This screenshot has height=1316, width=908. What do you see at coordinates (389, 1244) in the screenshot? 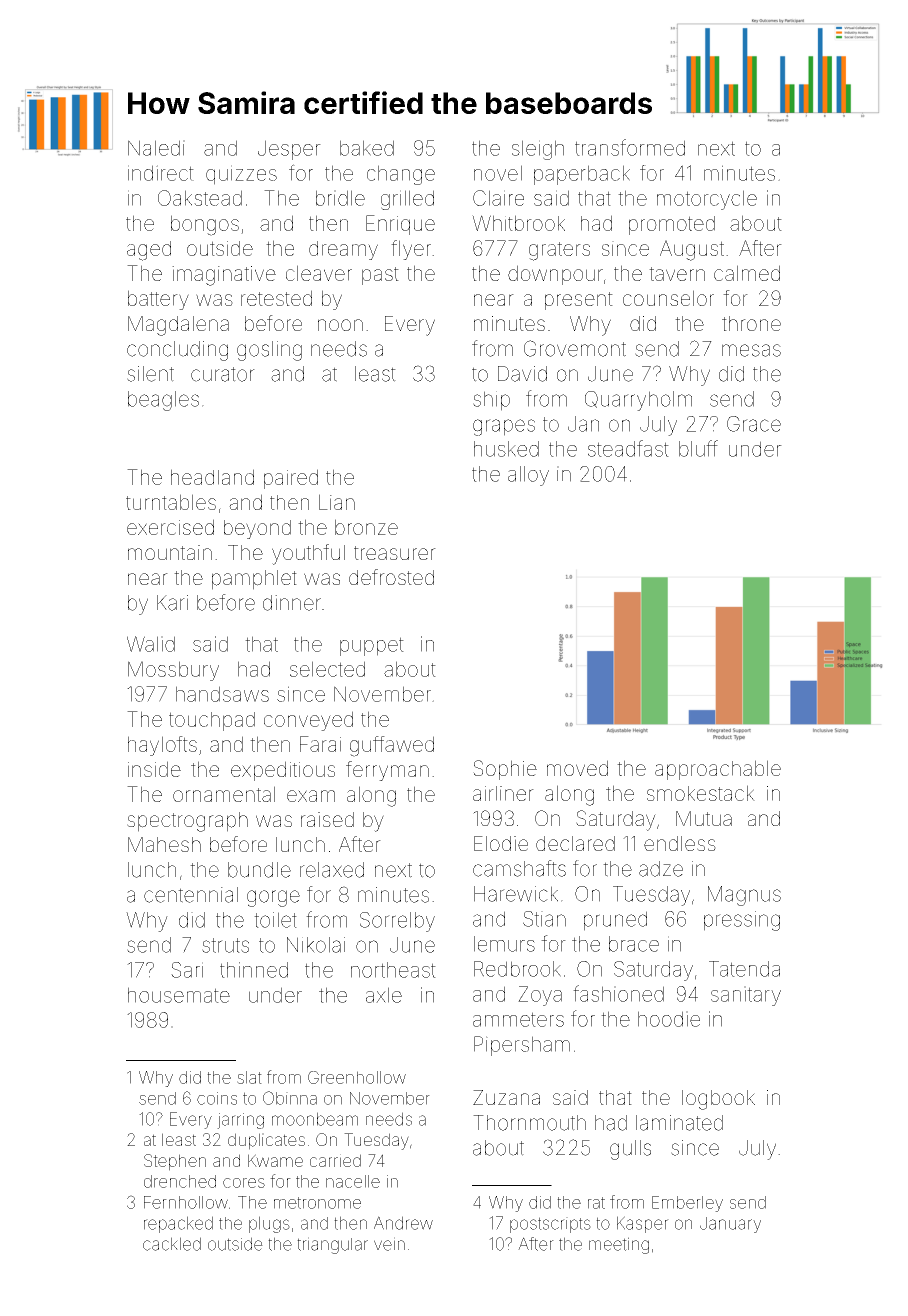
I see `vein` at bounding box center [389, 1244].
